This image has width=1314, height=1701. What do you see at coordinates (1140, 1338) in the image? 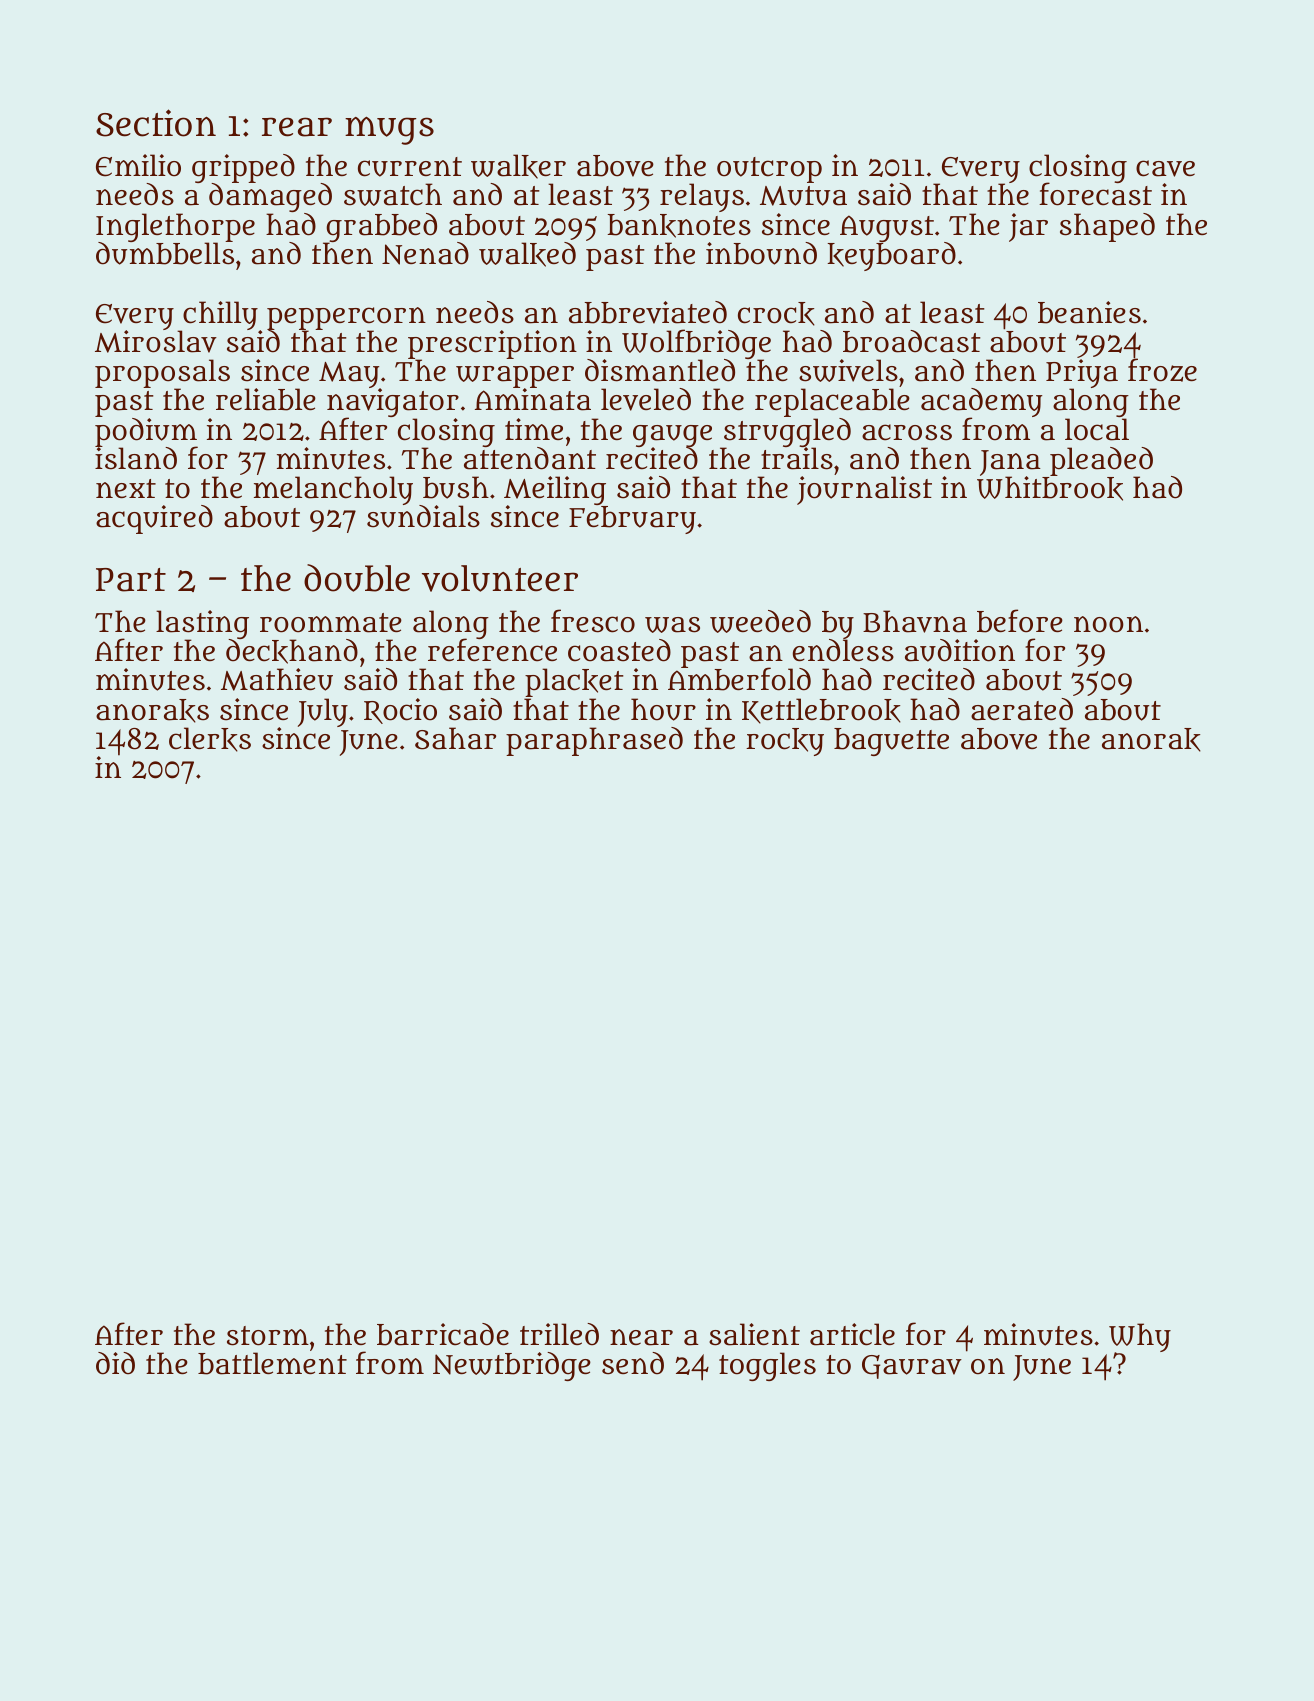
I see `Why` at bounding box center [1140, 1338].
